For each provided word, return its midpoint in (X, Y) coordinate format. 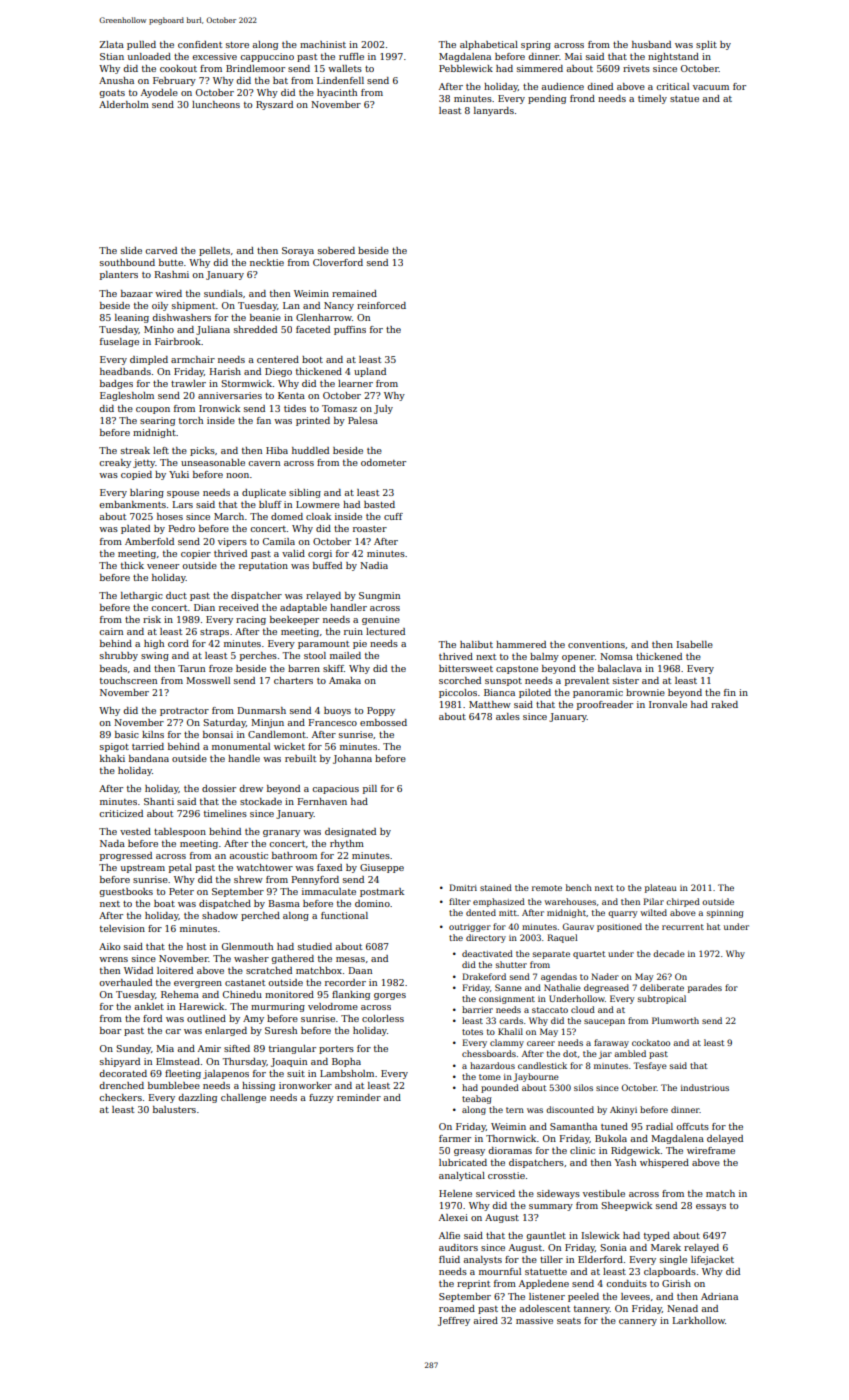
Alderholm (124, 104)
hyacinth (337, 93)
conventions (596, 644)
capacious (335, 789)
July (383, 409)
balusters (174, 1109)
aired (485, 1320)
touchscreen (128, 680)
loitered (175, 970)
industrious (705, 1087)
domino (372, 903)
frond (582, 98)
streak (135, 450)
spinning (725, 914)
